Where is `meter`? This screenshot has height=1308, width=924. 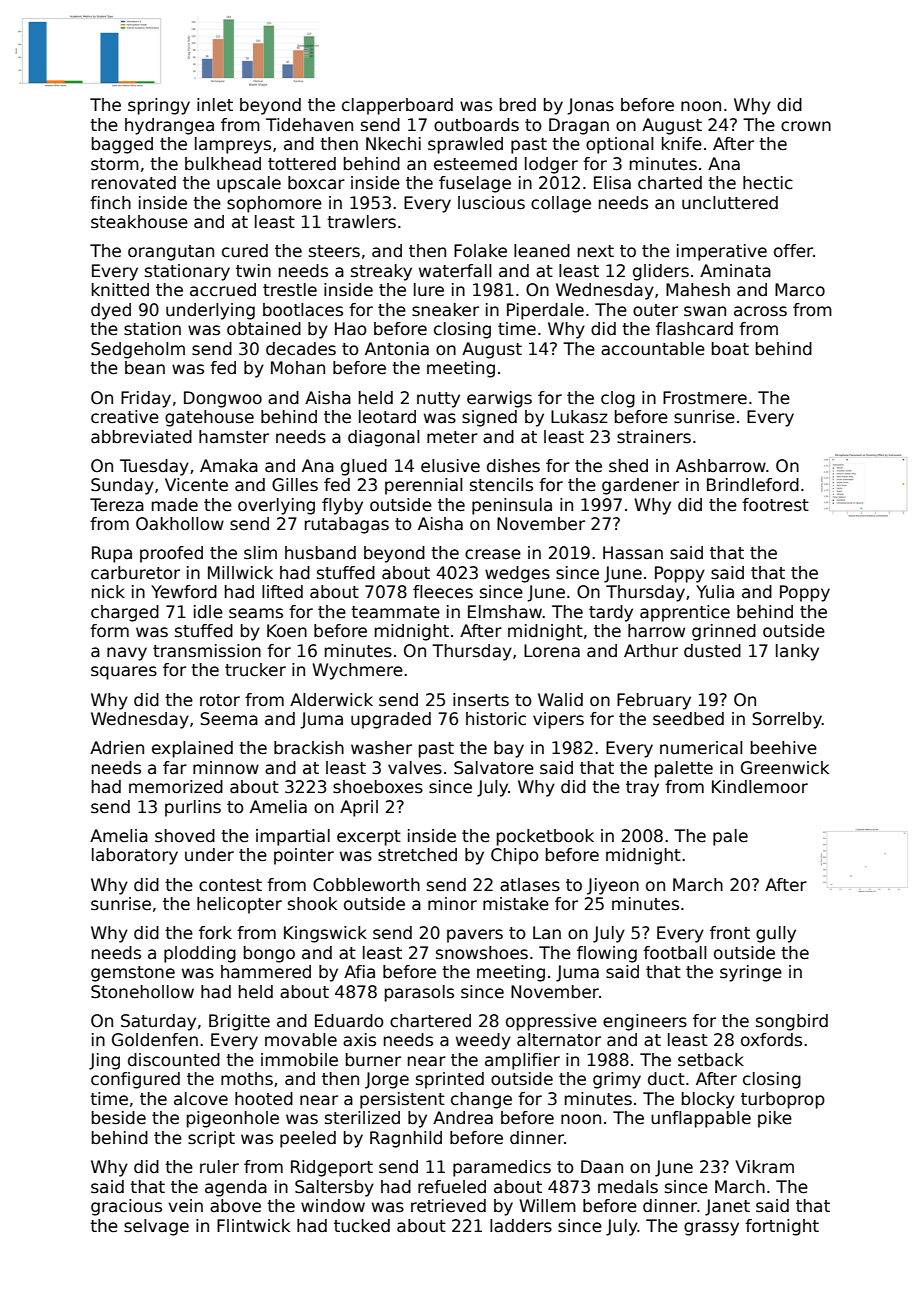 meter is located at coordinates (452, 437).
